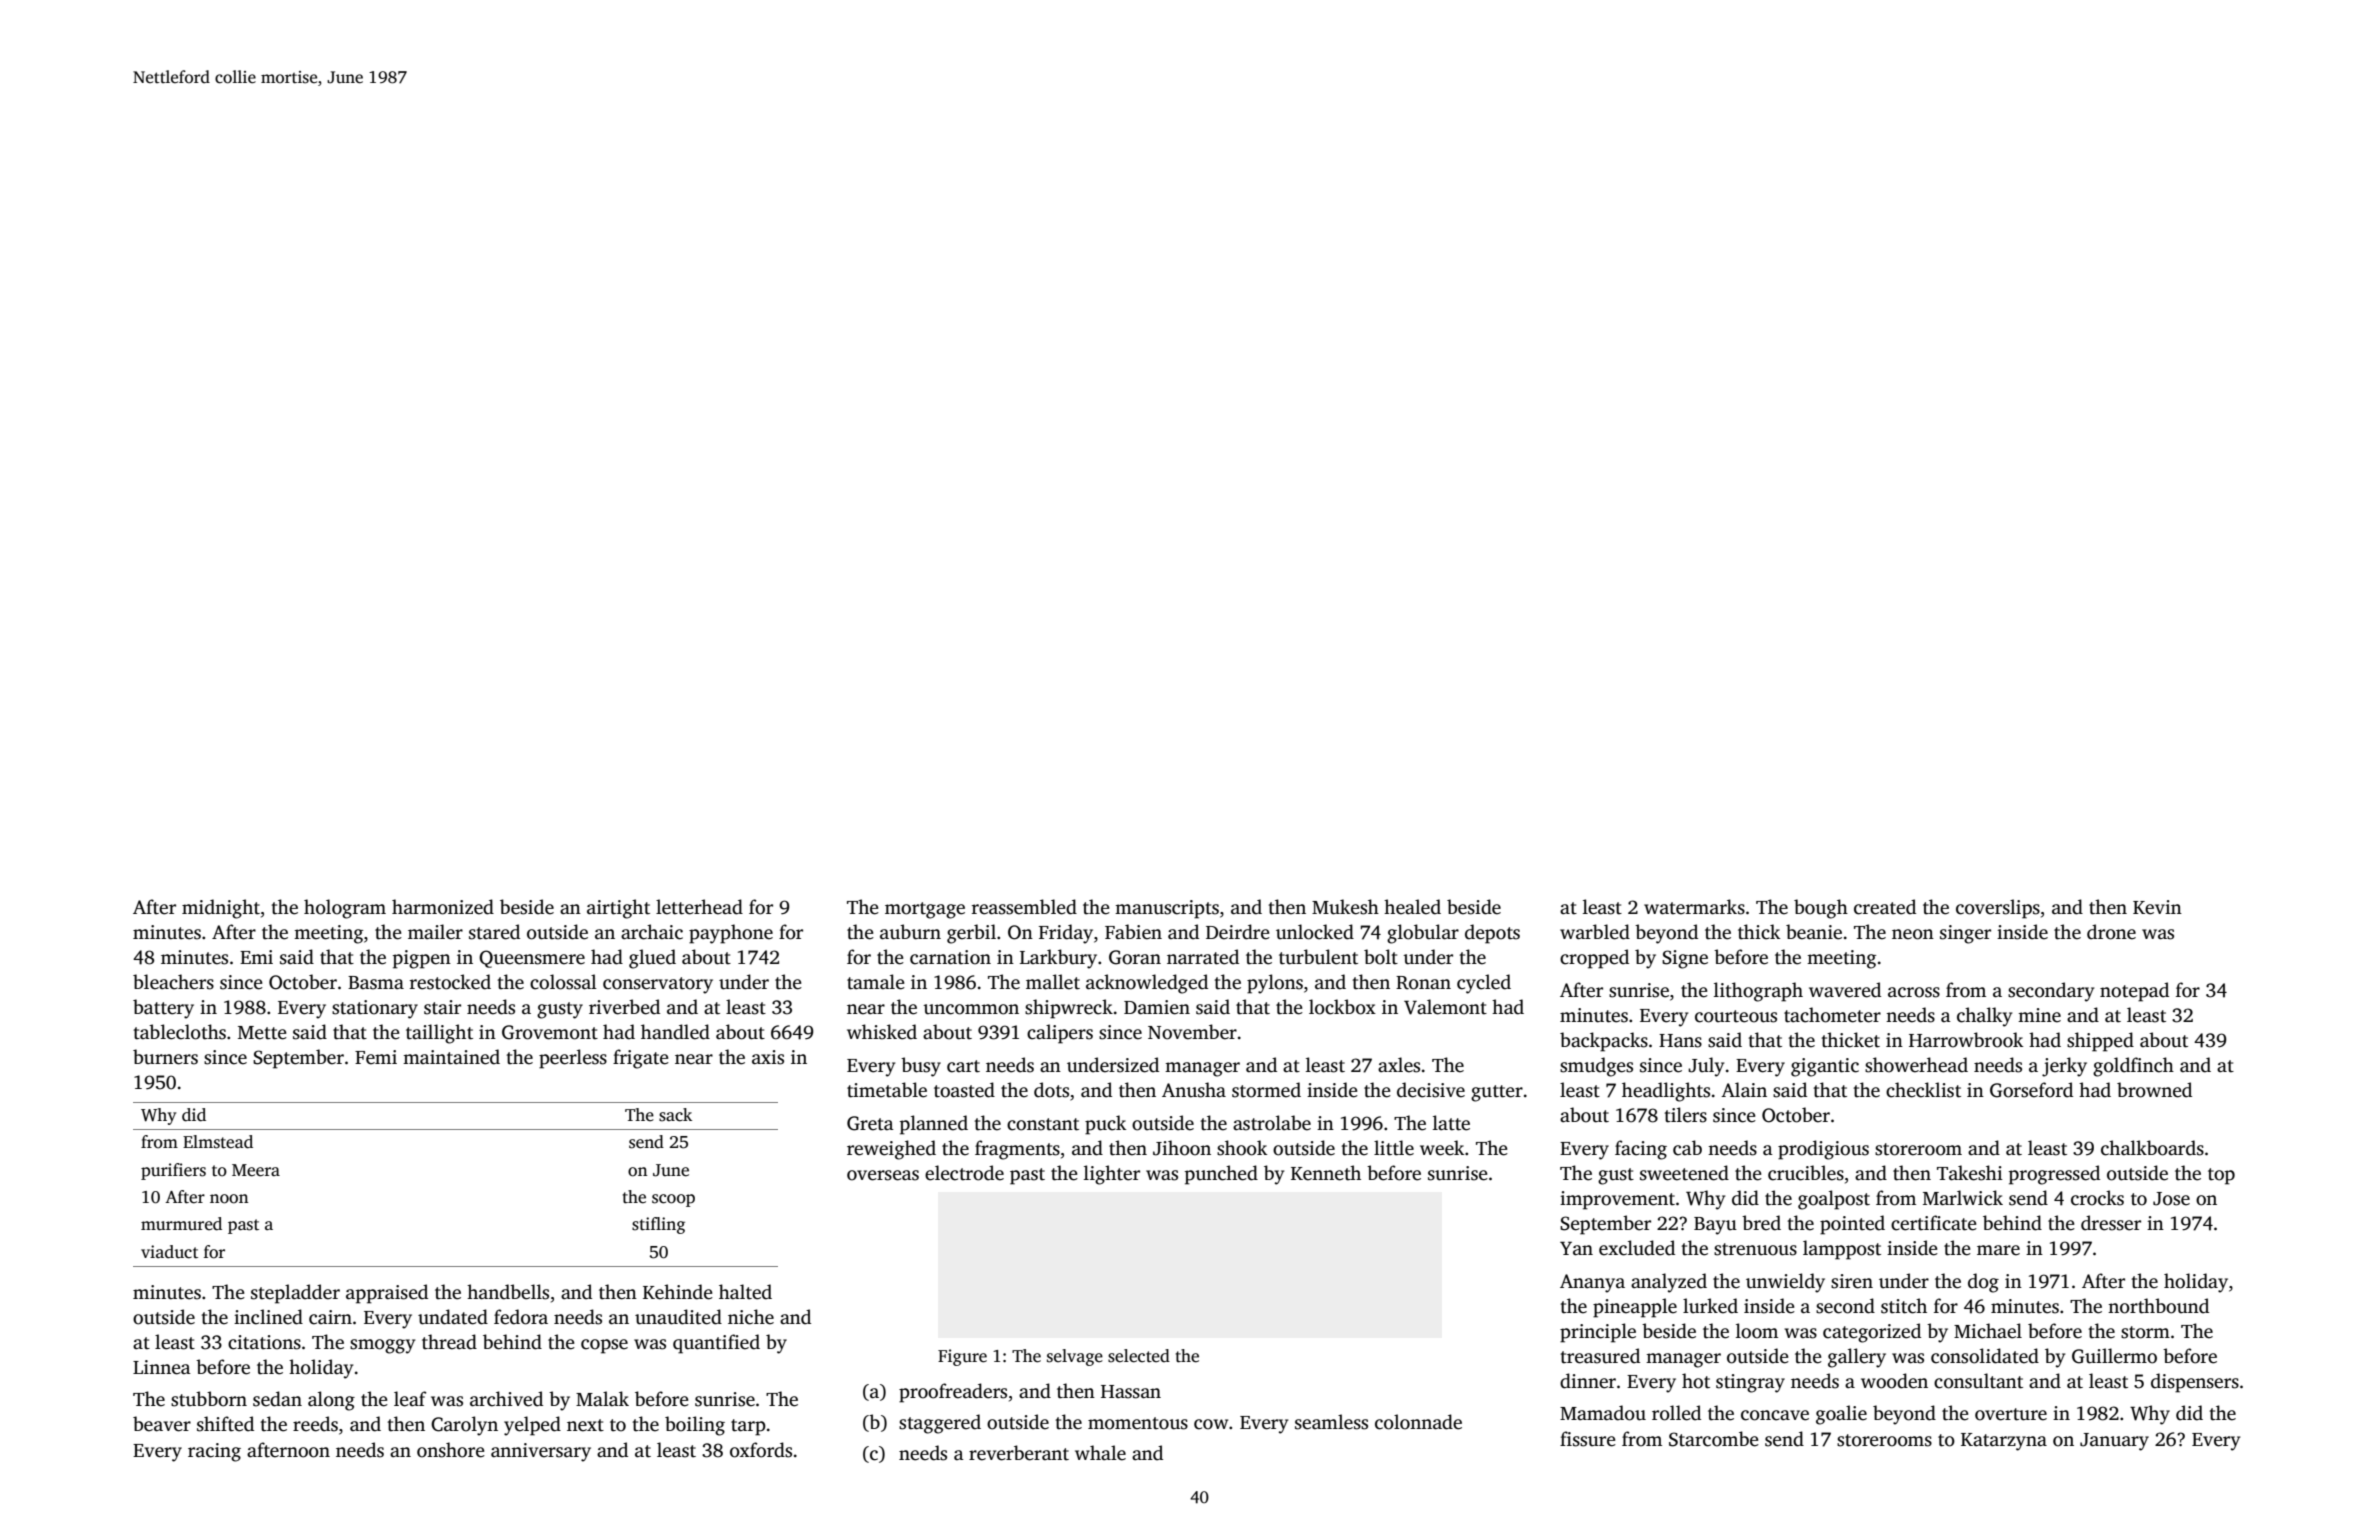  I want to click on viaduct, so click(169, 1252).
